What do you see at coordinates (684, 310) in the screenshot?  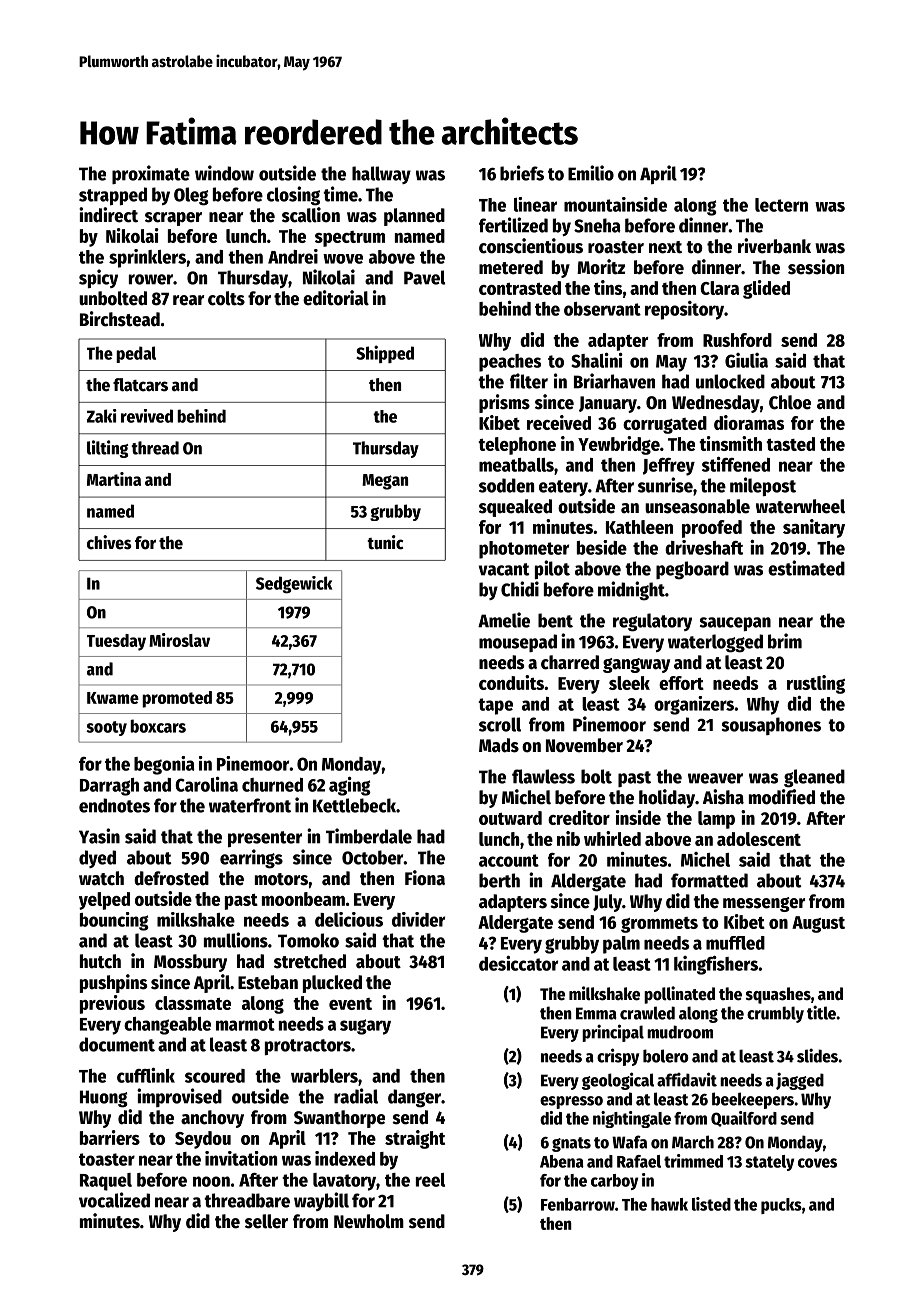 I see `repository` at bounding box center [684, 310].
